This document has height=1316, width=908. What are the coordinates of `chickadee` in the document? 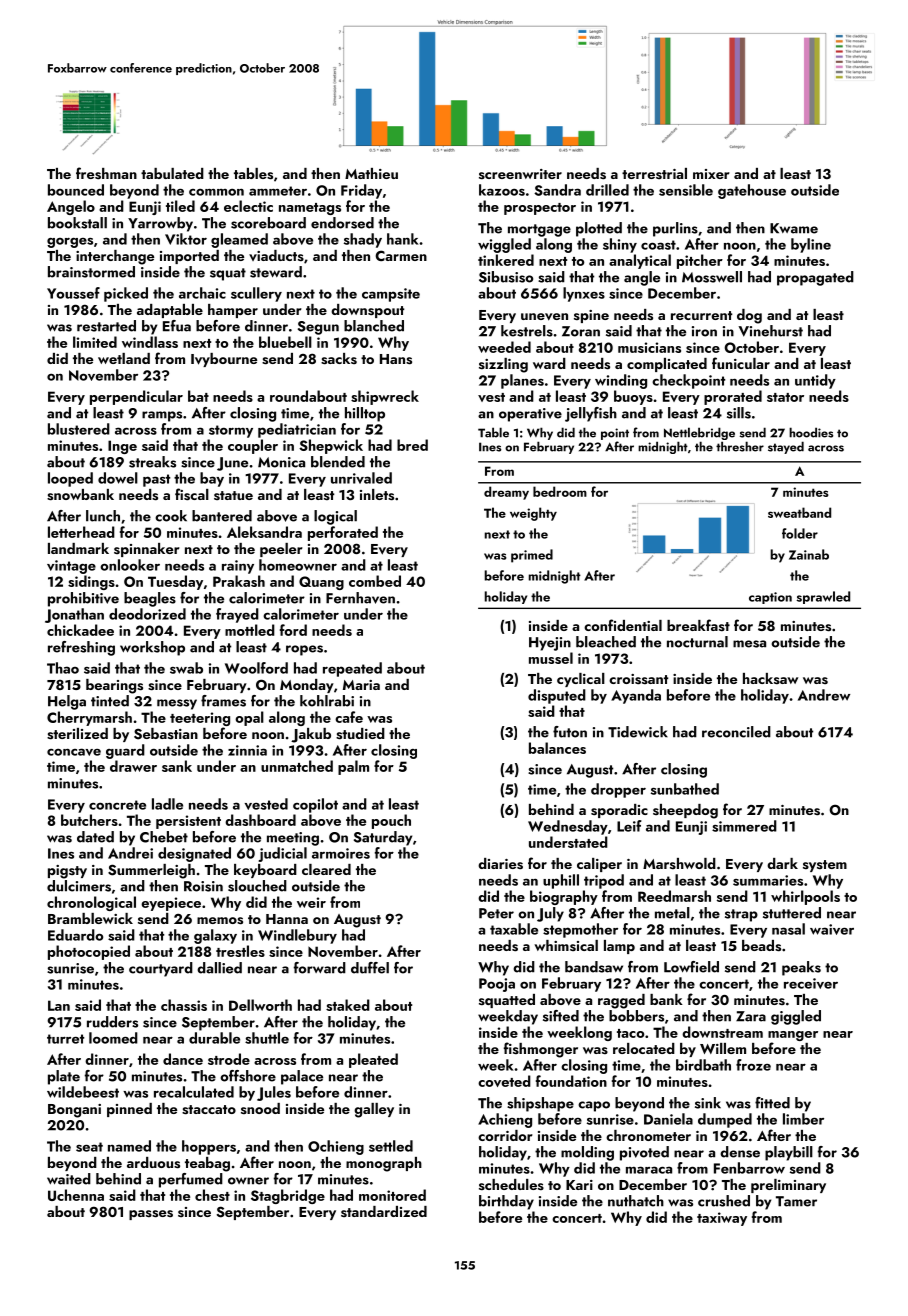 It's located at (80, 630).
